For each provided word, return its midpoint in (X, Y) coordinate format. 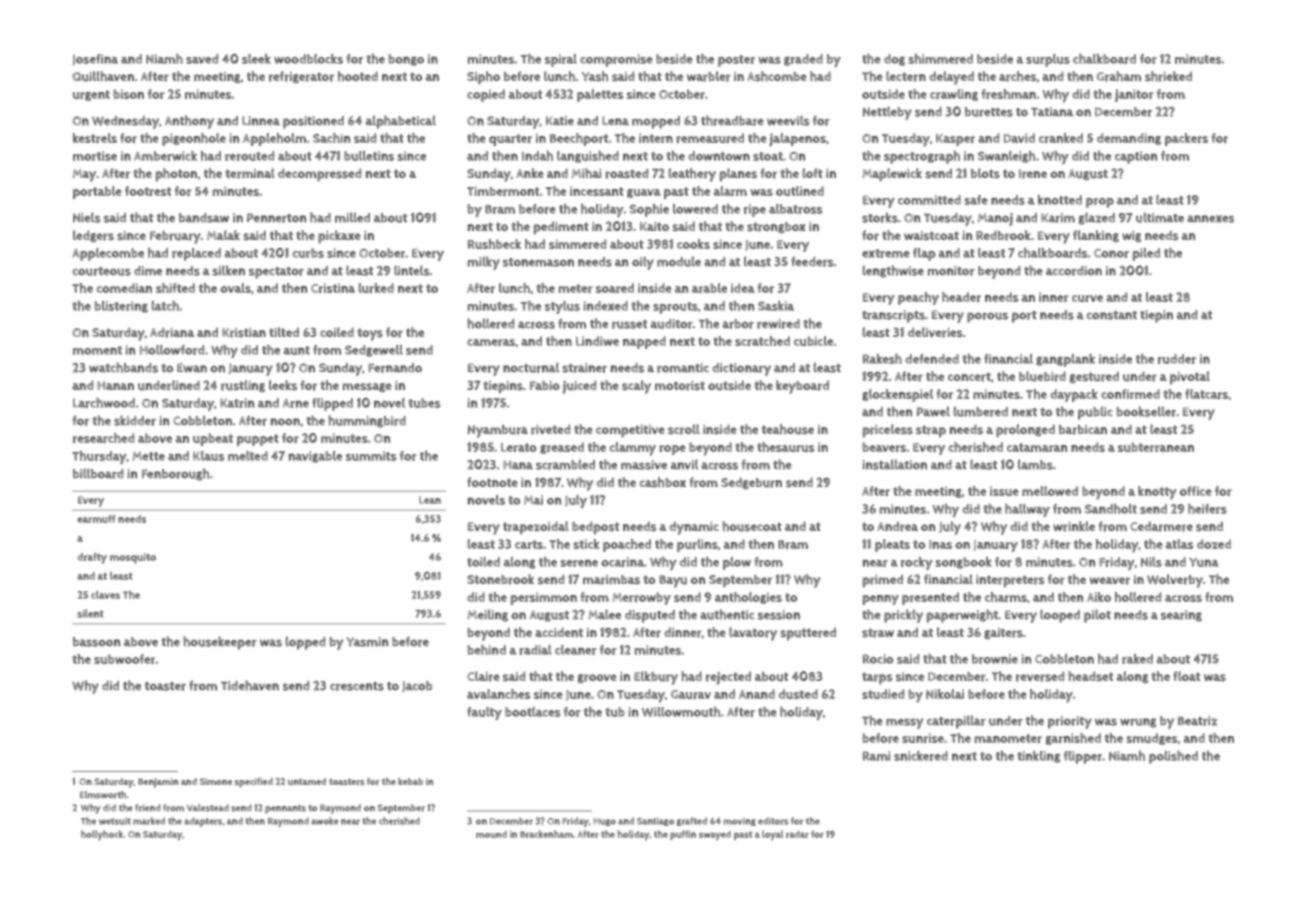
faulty (484, 713)
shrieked (1168, 76)
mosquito (133, 558)
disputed (650, 616)
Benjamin (158, 783)
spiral (561, 60)
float (1186, 676)
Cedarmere (1161, 526)
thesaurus (785, 447)
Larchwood (104, 403)
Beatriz (1197, 721)
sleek (256, 59)
